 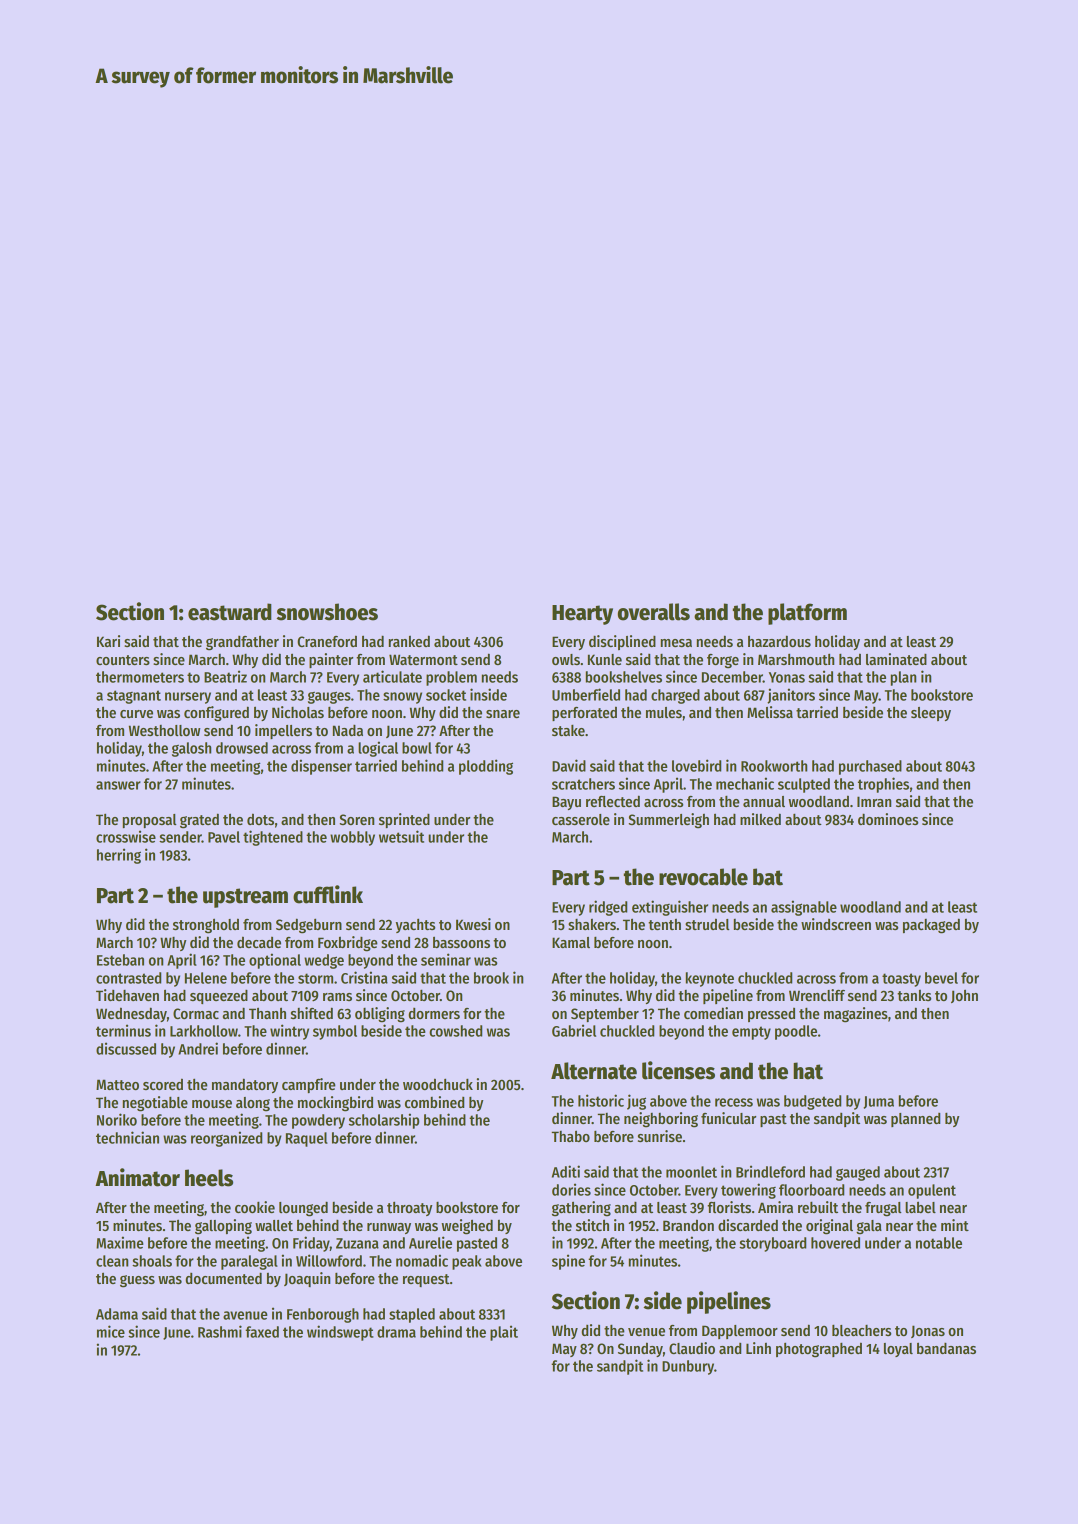 I want to click on Andrei, so click(x=198, y=1048).
